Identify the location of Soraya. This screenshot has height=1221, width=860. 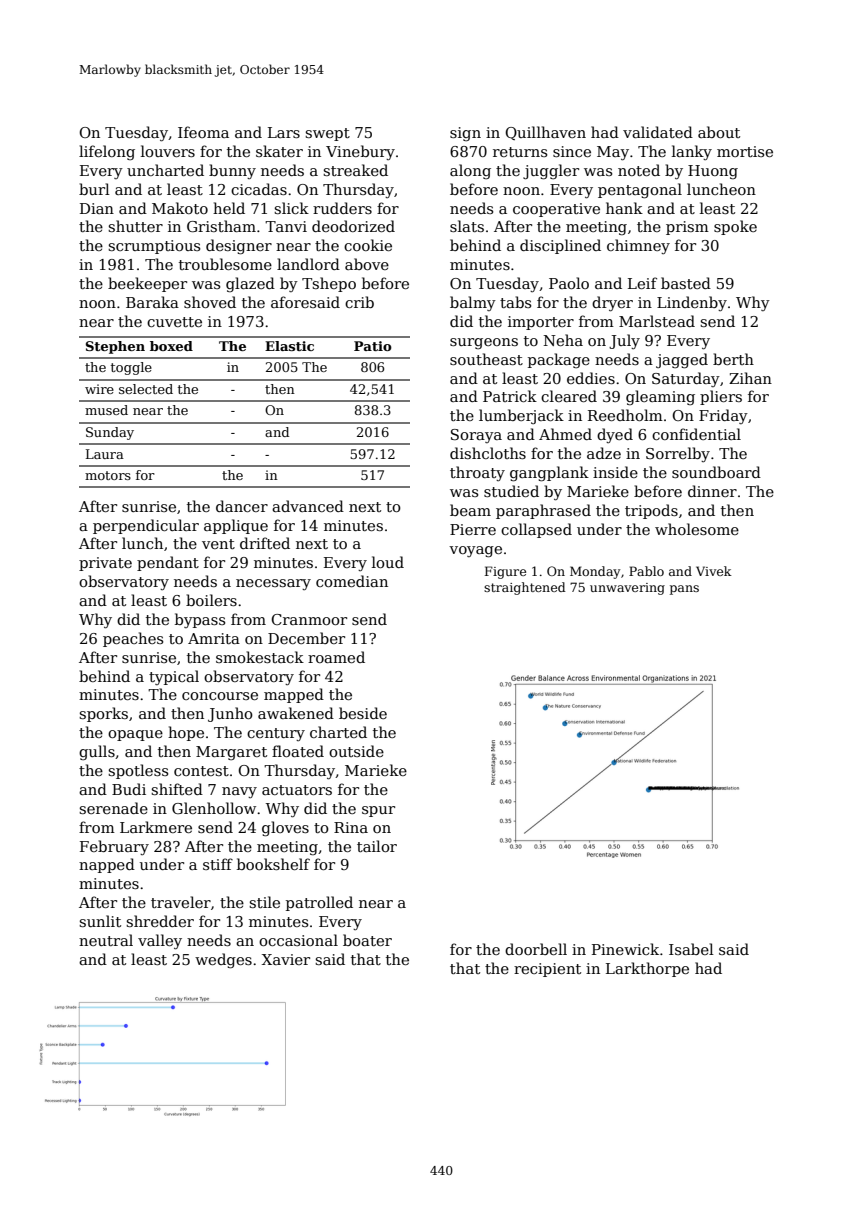
(476, 436).
